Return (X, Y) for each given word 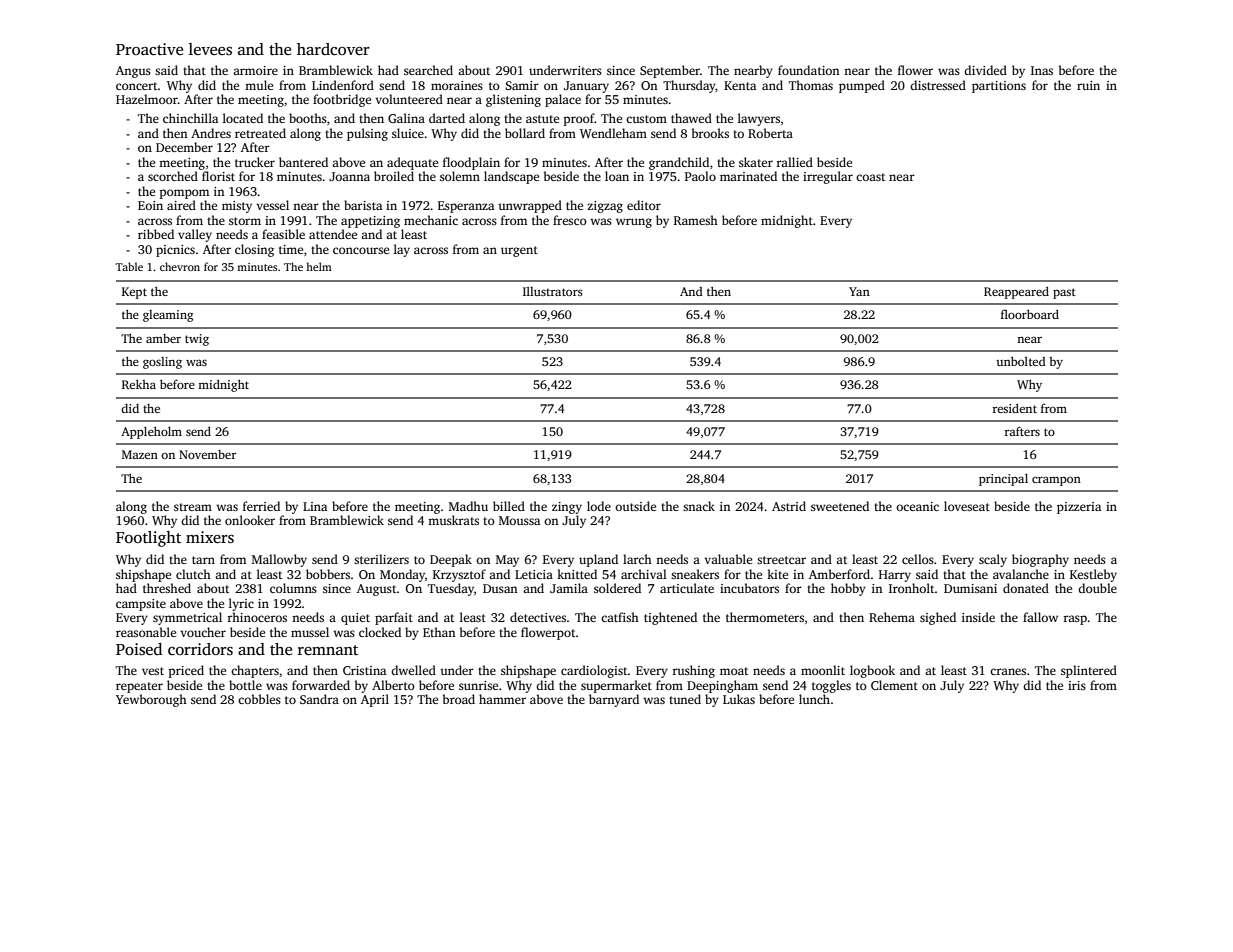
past (1064, 293)
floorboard (1030, 314)
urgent (519, 251)
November (207, 454)
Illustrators (553, 291)
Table (129, 266)
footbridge (342, 100)
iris (1077, 685)
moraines (457, 85)
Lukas (739, 699)
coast (870, 177)
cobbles (259, 699)
